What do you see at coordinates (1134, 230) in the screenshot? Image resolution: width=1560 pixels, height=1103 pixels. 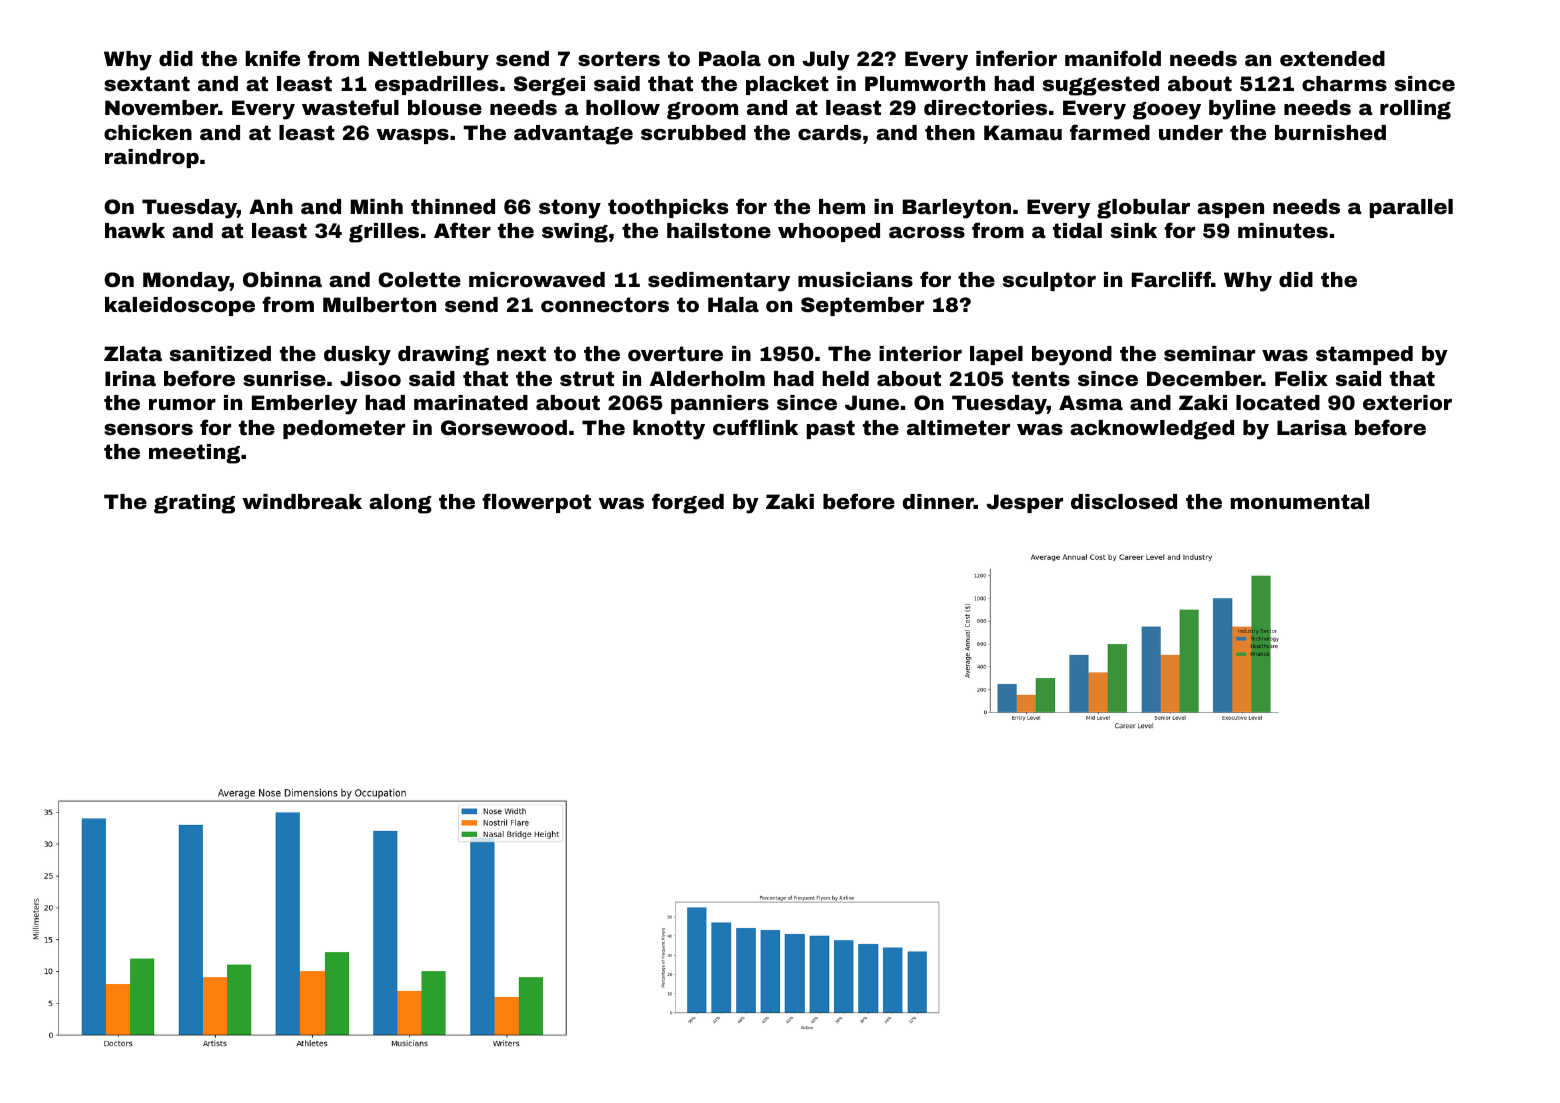 I see `sink` at bounding box center [1134, 230].
